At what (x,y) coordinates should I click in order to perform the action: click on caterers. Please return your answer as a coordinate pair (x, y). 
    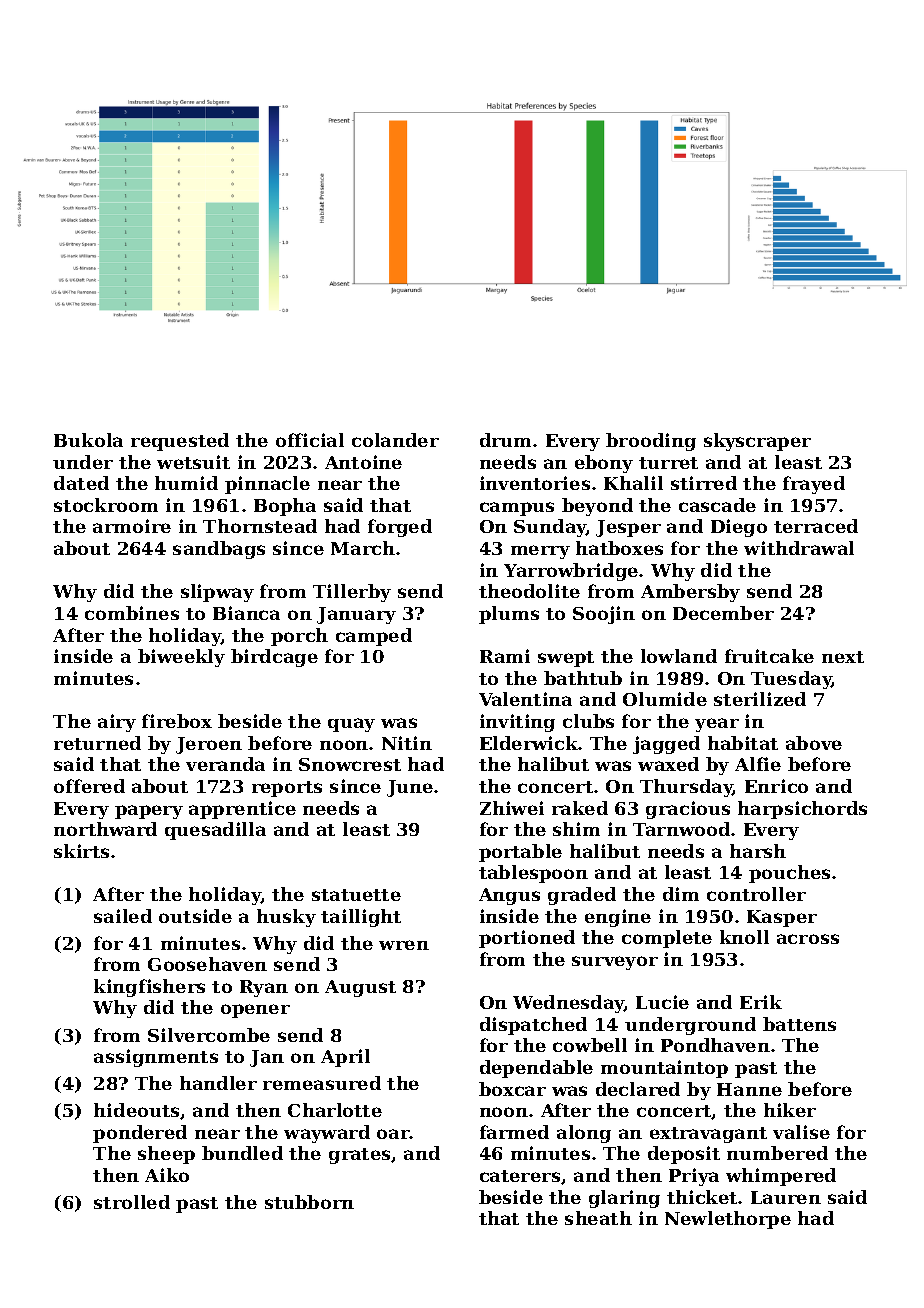
    Looking at the image, I should click on (520, 1176).
